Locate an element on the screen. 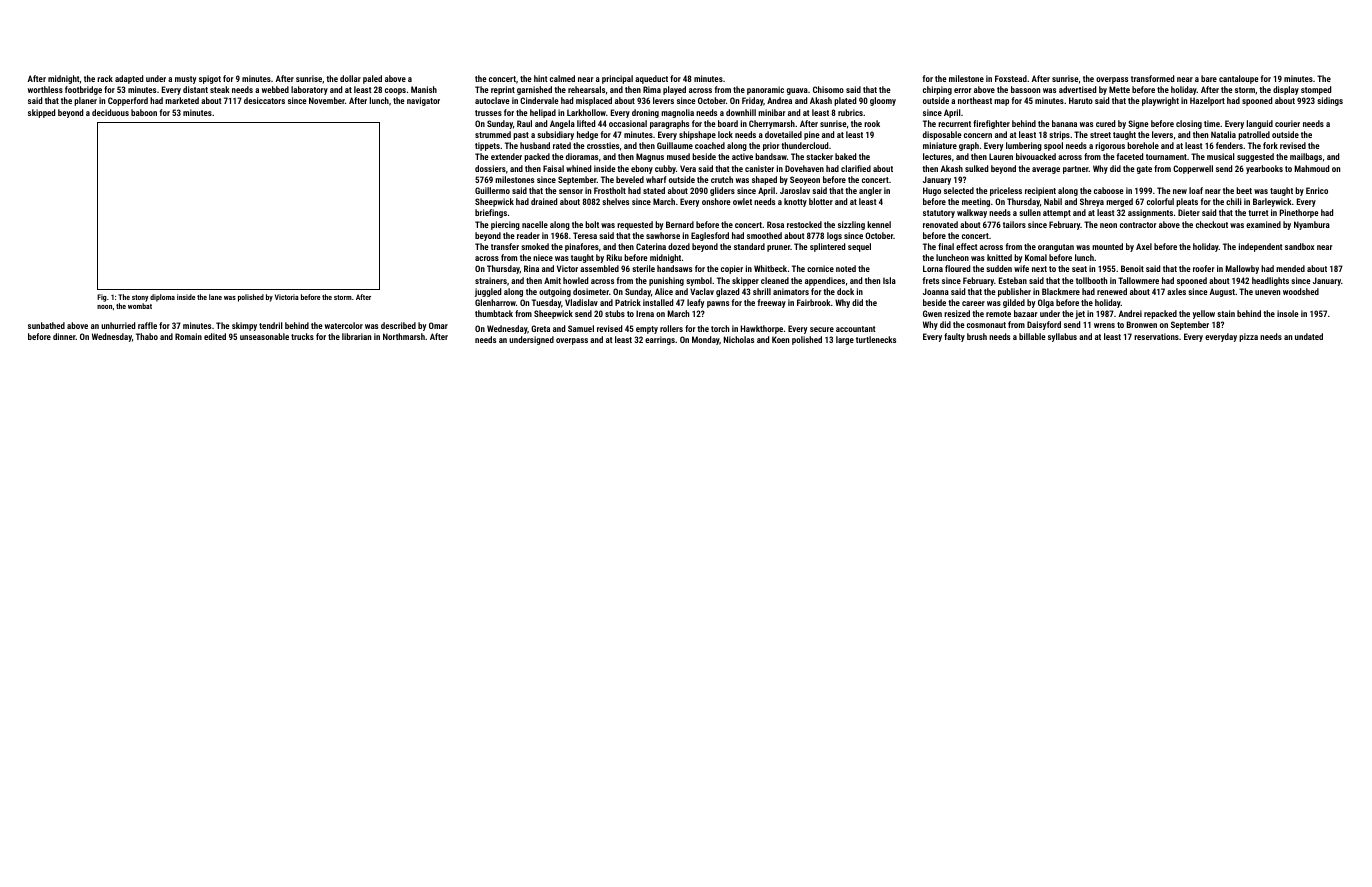  dinner is located at coordinates (64, 336).
